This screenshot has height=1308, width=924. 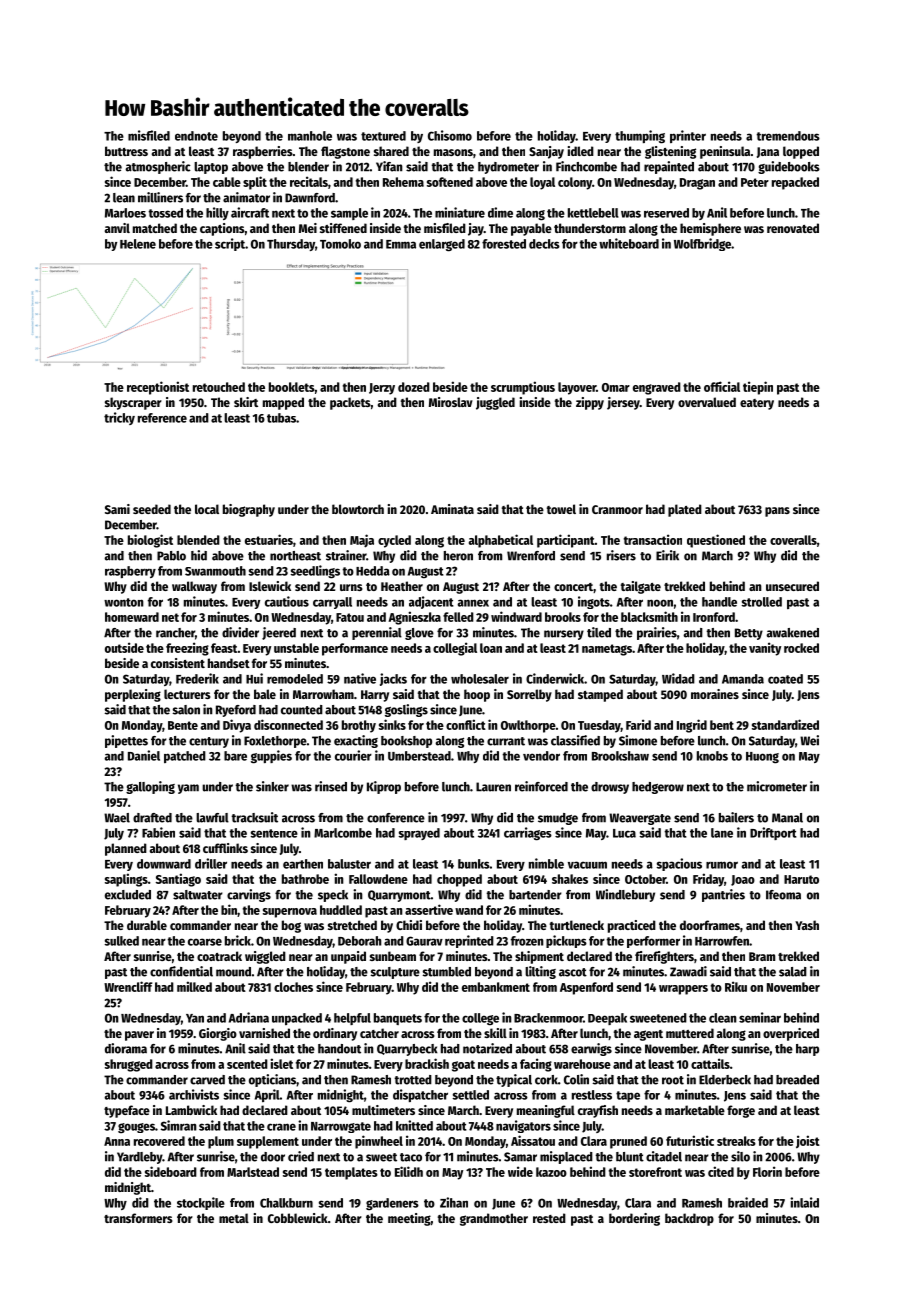 I want to click on adjacent, so click(x=431, y=602).
